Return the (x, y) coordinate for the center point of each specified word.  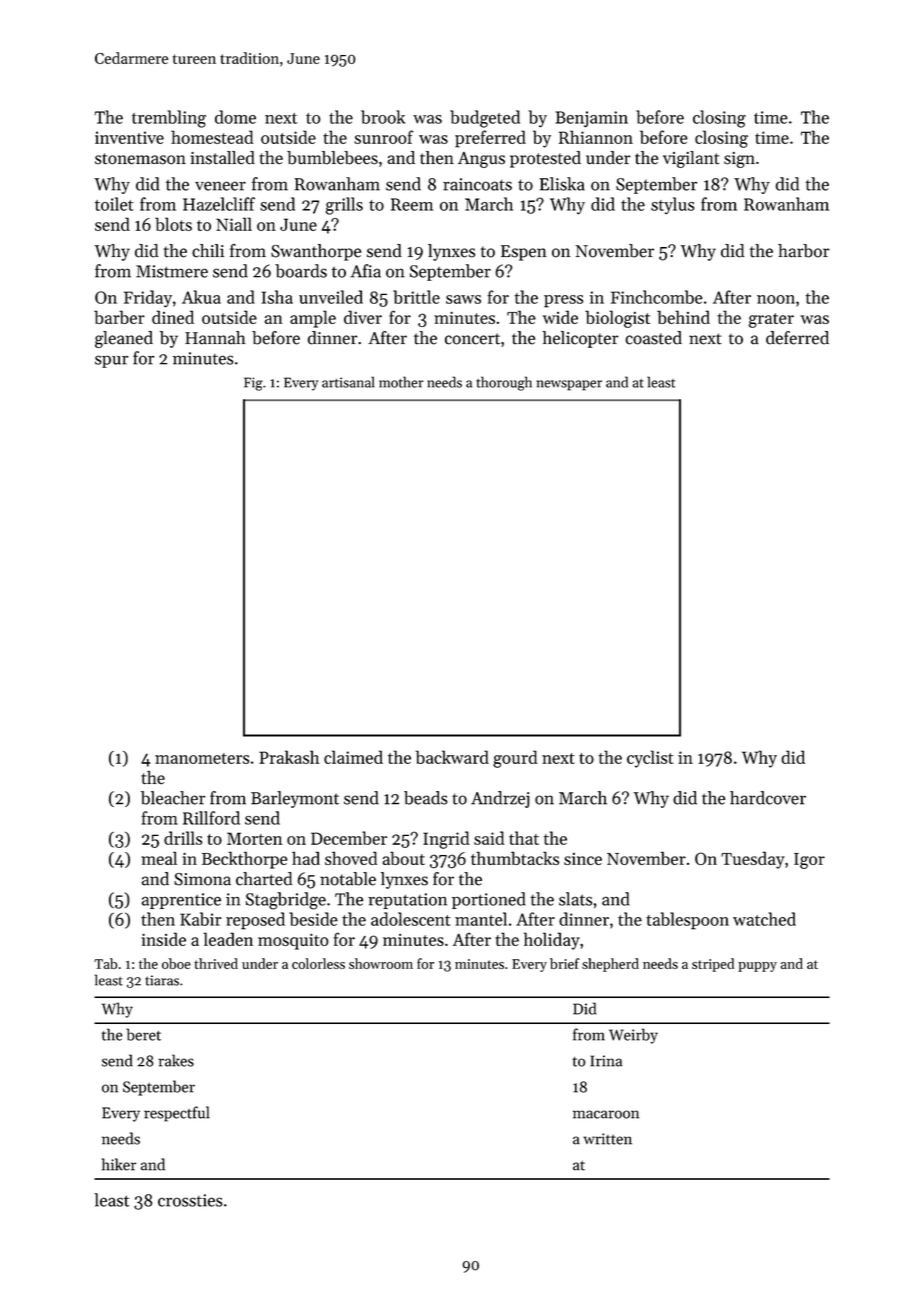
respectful (177, 1114)
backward (452, 757)
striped (713, 965)
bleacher (173, 798)
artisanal (348, 382)
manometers (202, 758)
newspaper (569, 385)
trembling (169, 119)
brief (565, 963)
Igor (809, 861)
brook (383, 117)
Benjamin (591, 119)
